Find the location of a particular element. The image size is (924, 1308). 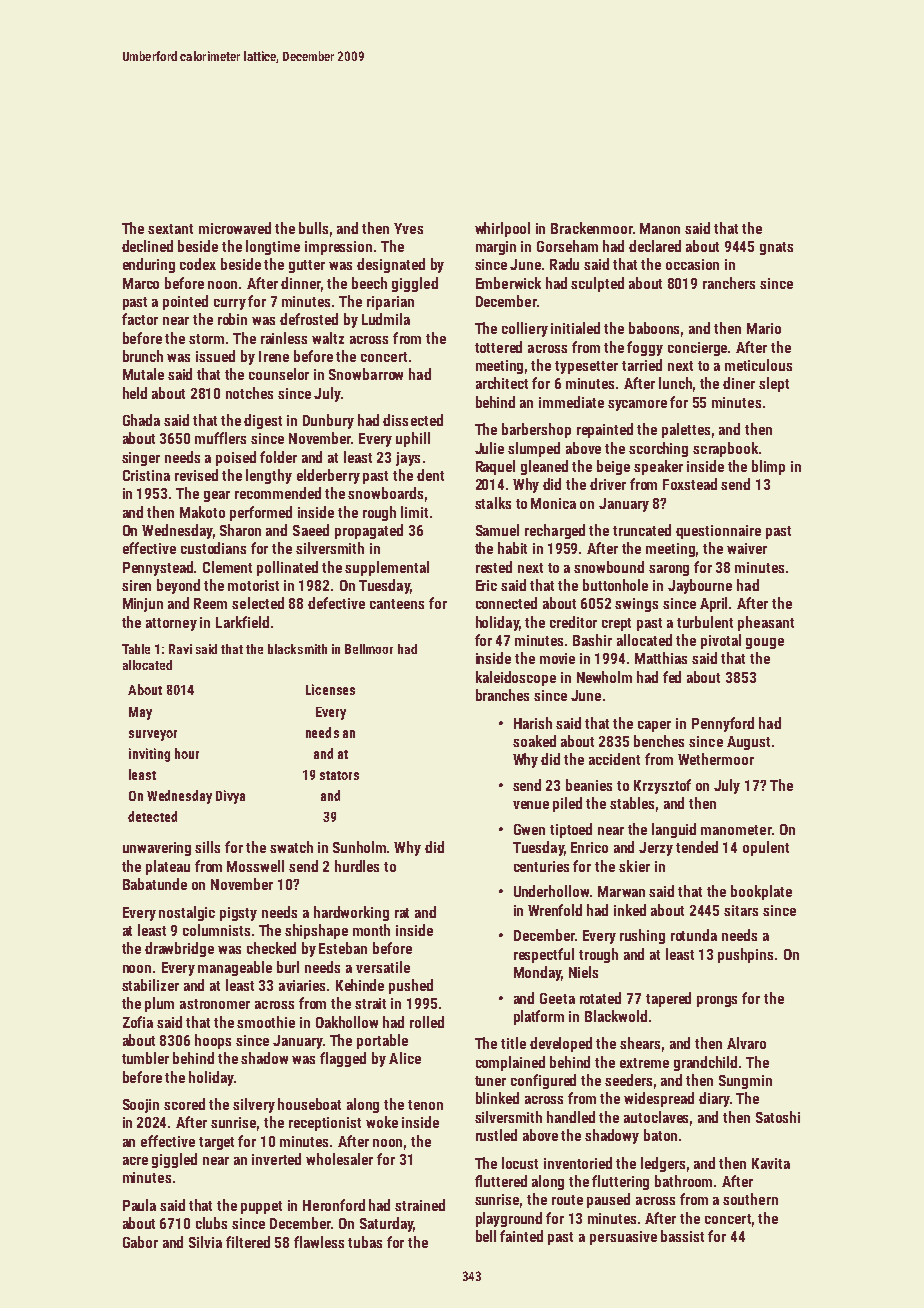

Sunholm is located at coordinates (359, 847).
